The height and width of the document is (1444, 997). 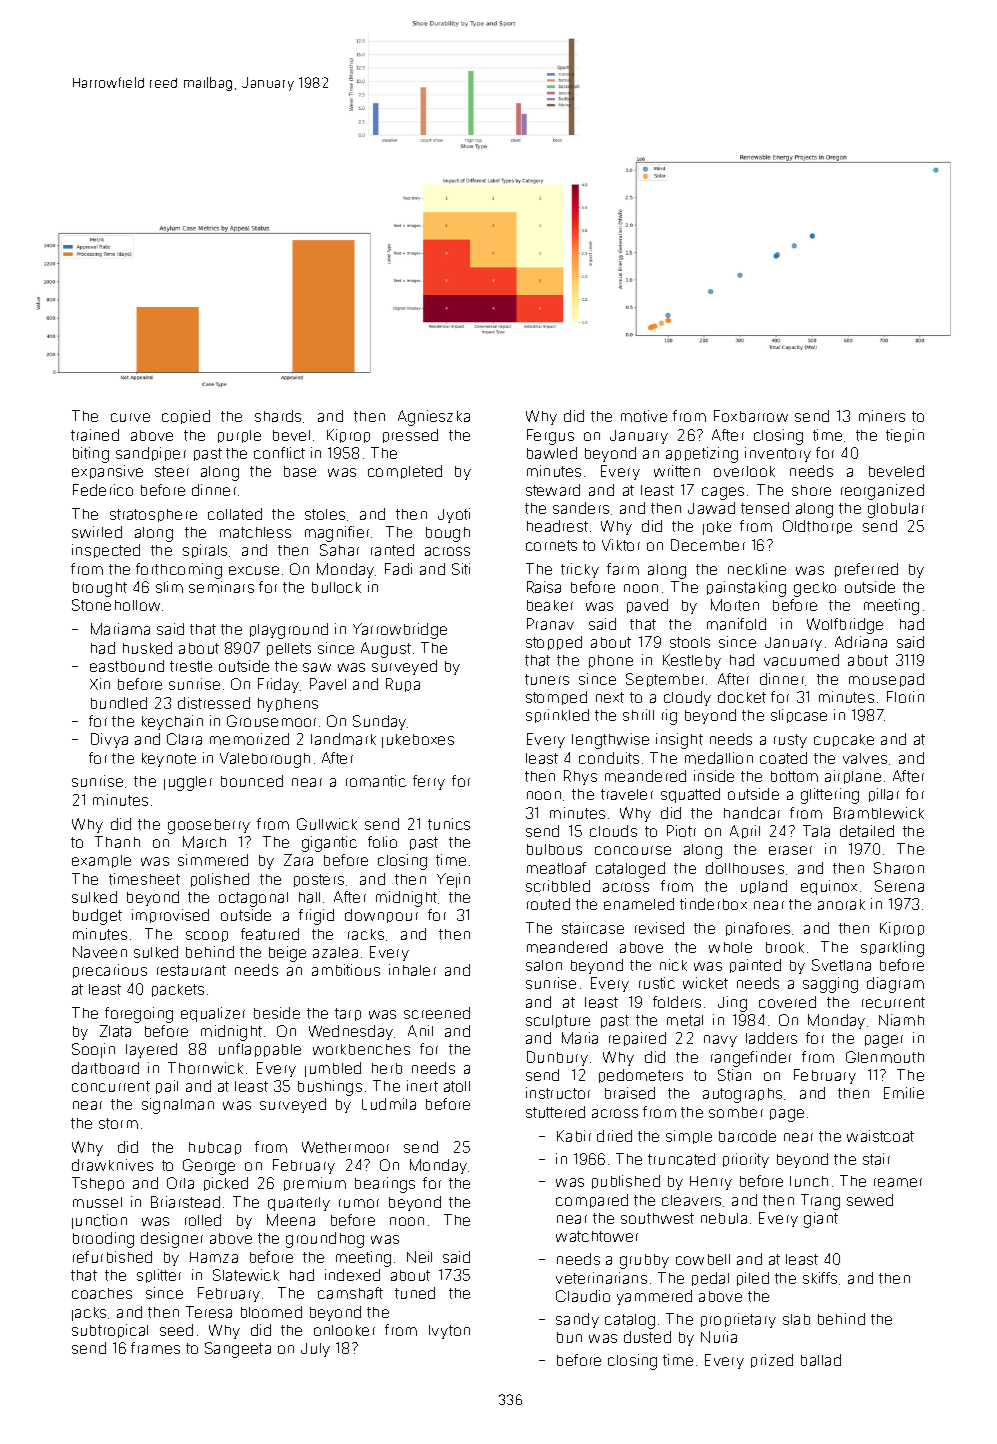 What do you see at coordinates (904, 1093) in the document?
I see `Emilie` at bounding box center [904, 1093].
